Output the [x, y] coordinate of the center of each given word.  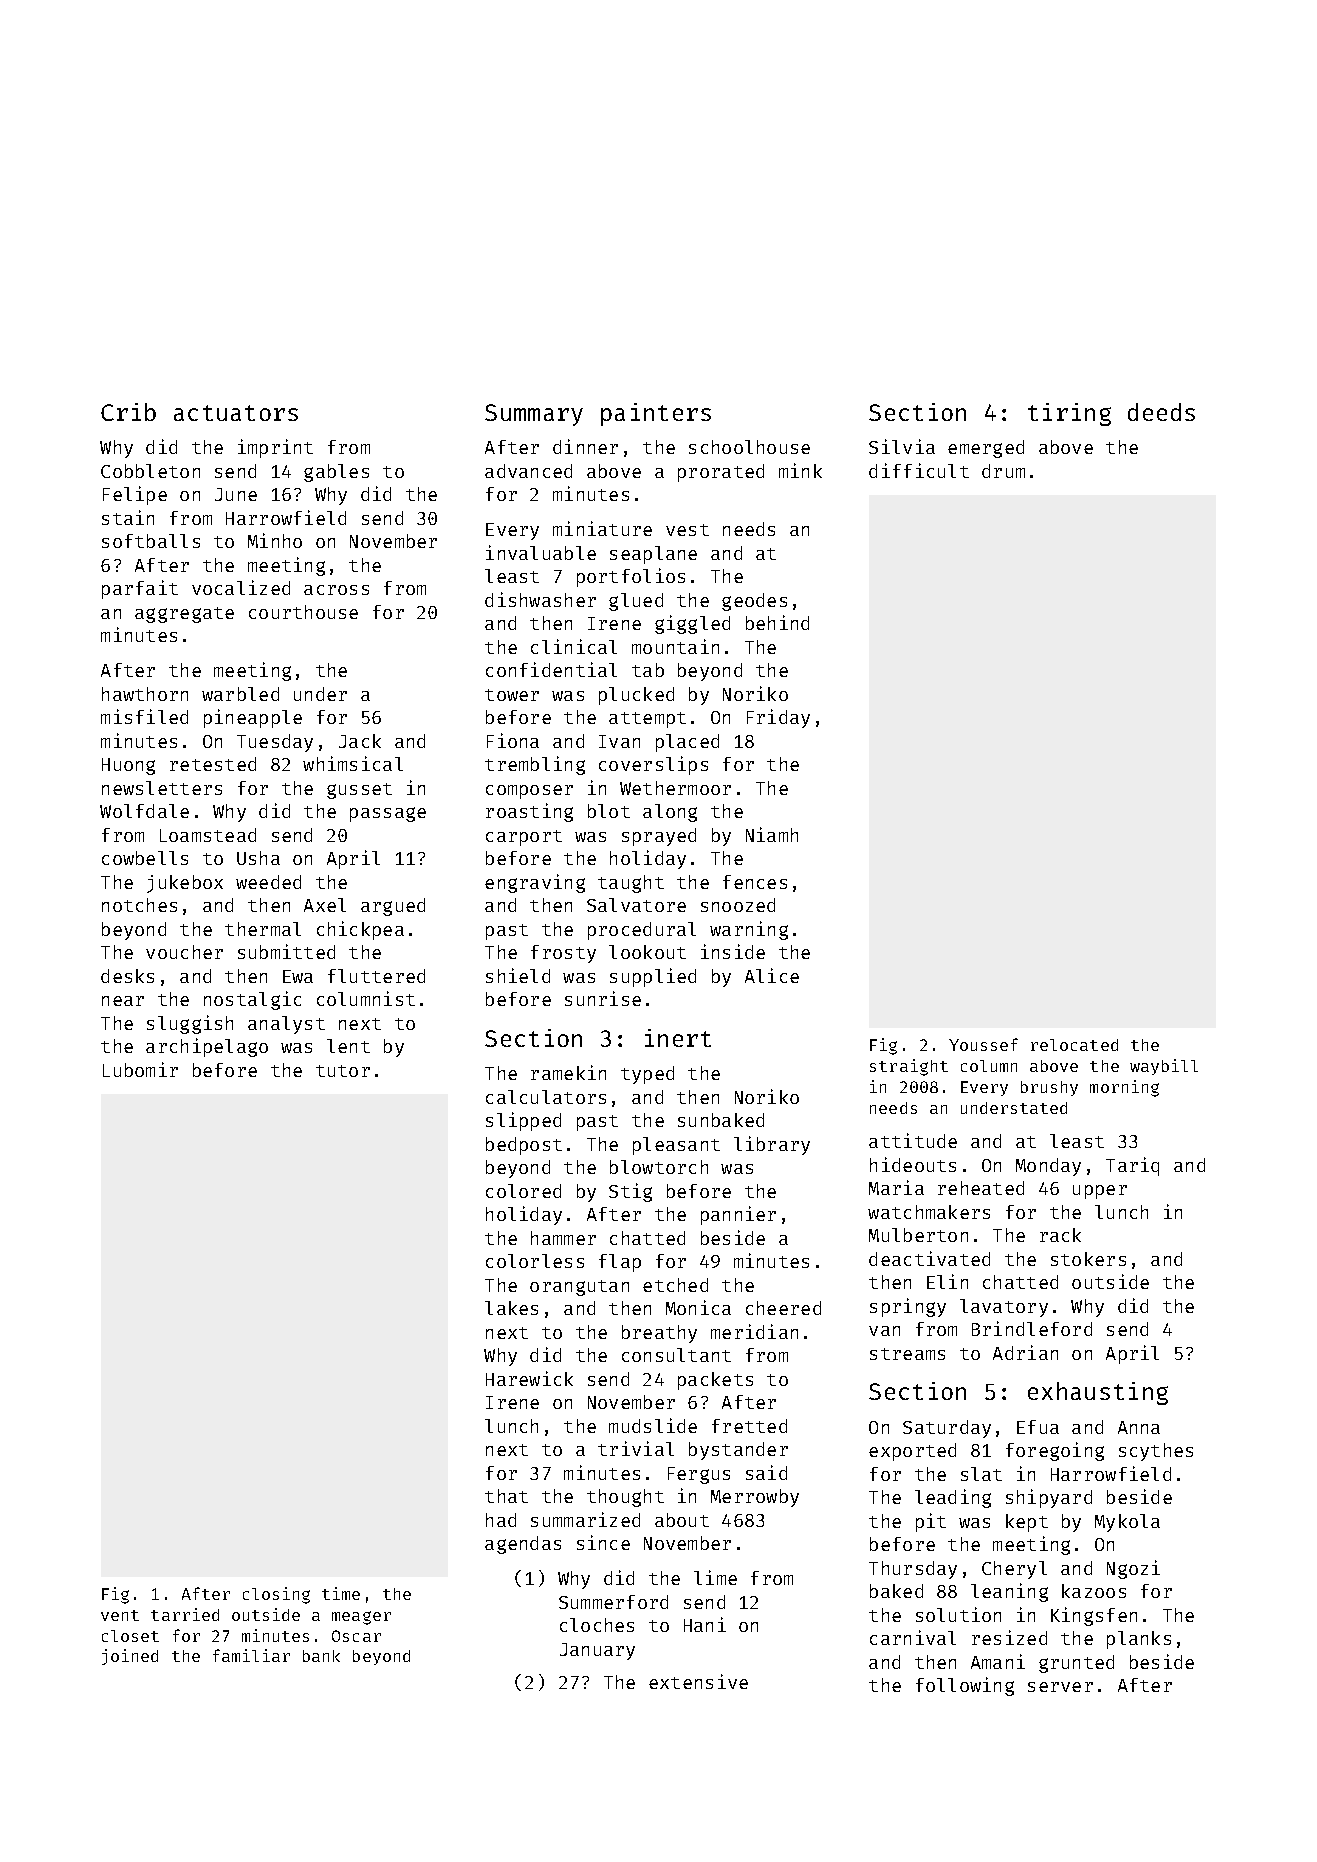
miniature [602, 528]
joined [130, 1657]
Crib [128, 412]
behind [777, 622]
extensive [698, 1681]
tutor [343, 1071]
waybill [1164, 1067]
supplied [653, 977]
